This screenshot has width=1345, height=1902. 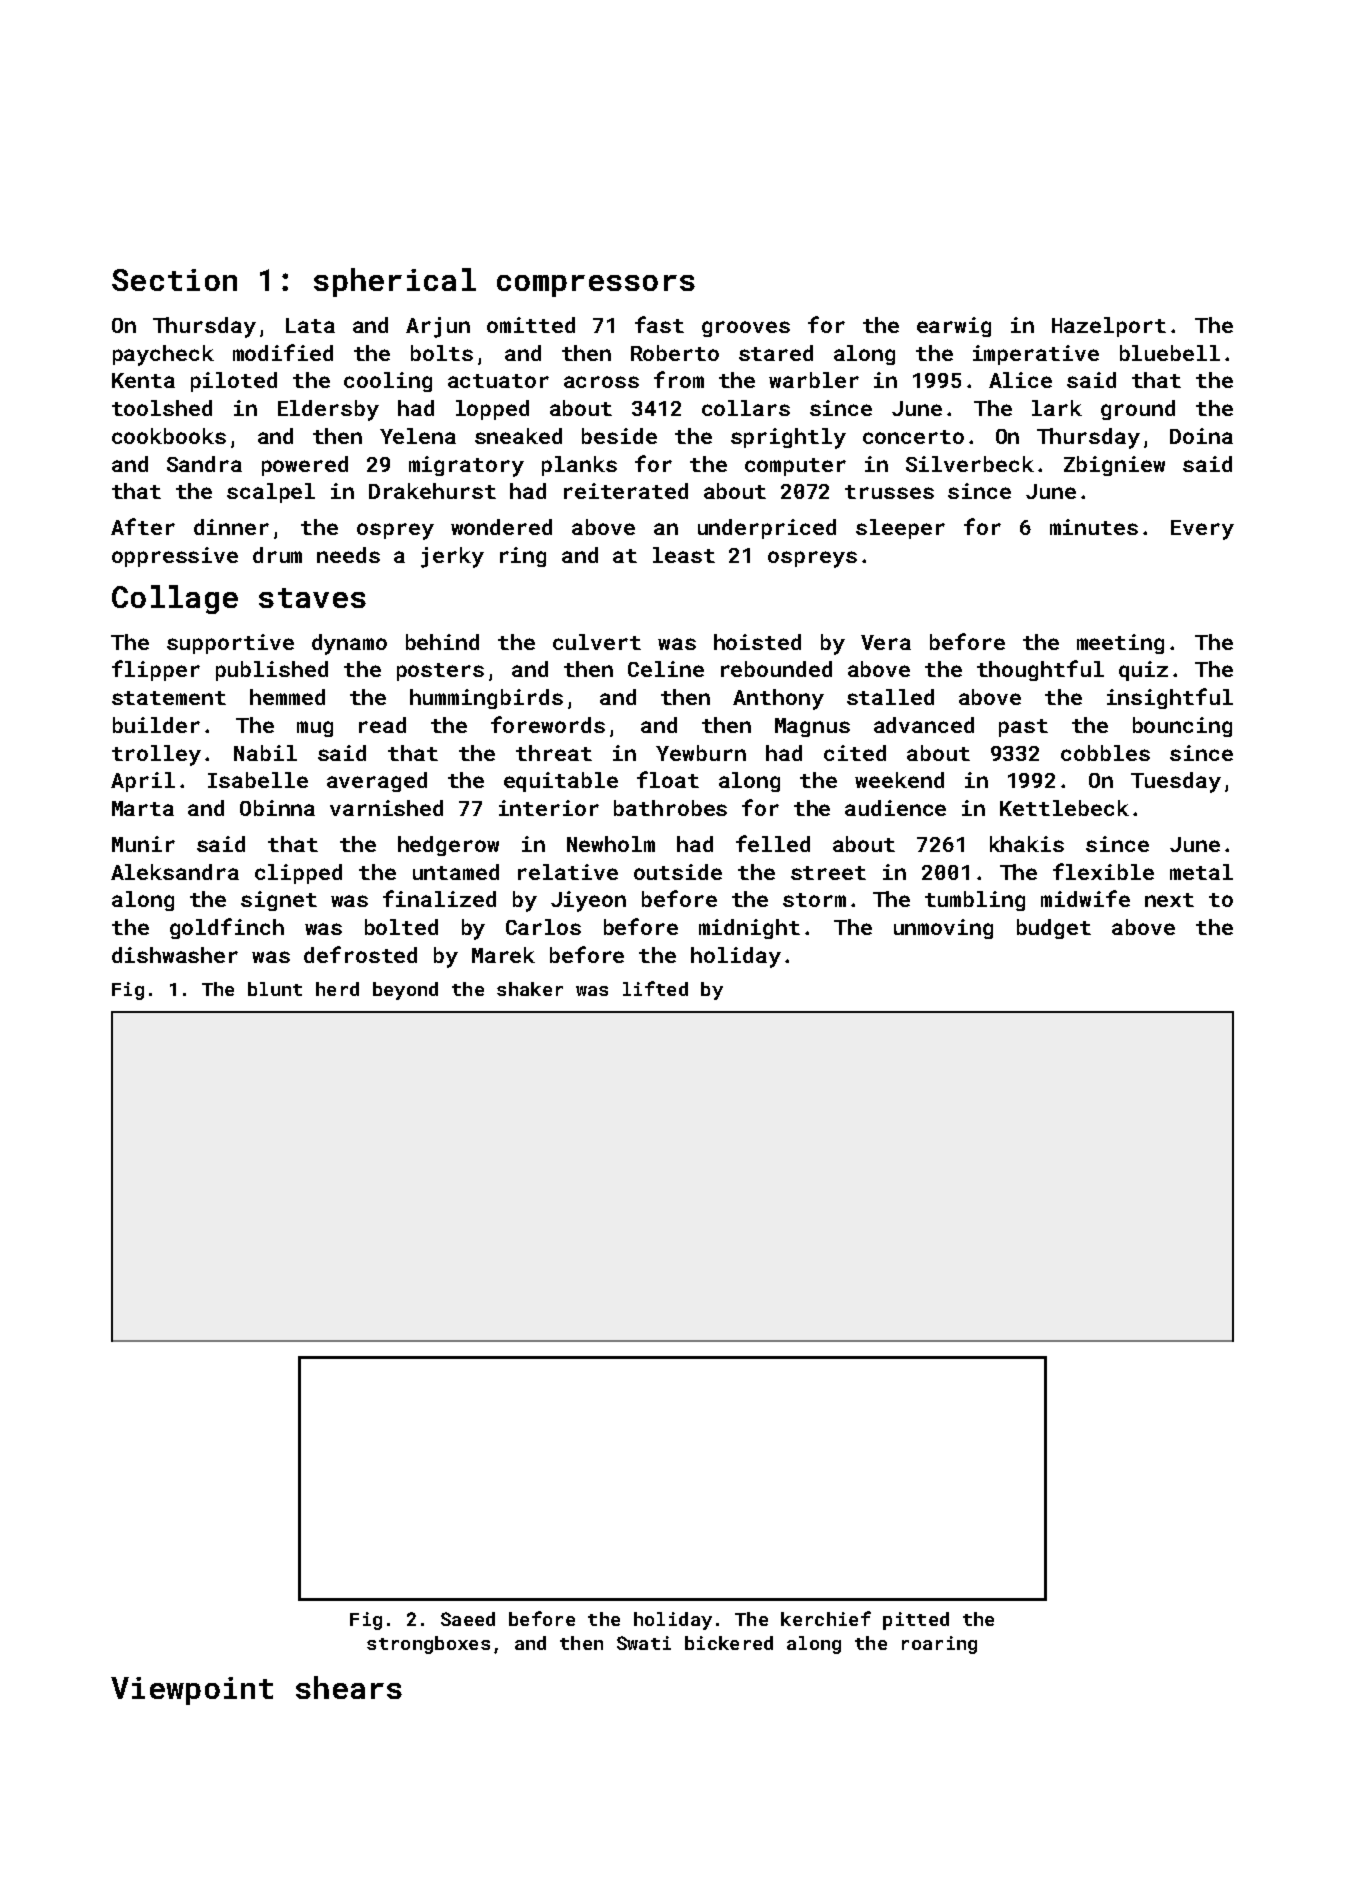 What do you see at coordinates (174, 280) in the screenshot?
I see `Section` at bounding box center [174, 280].
